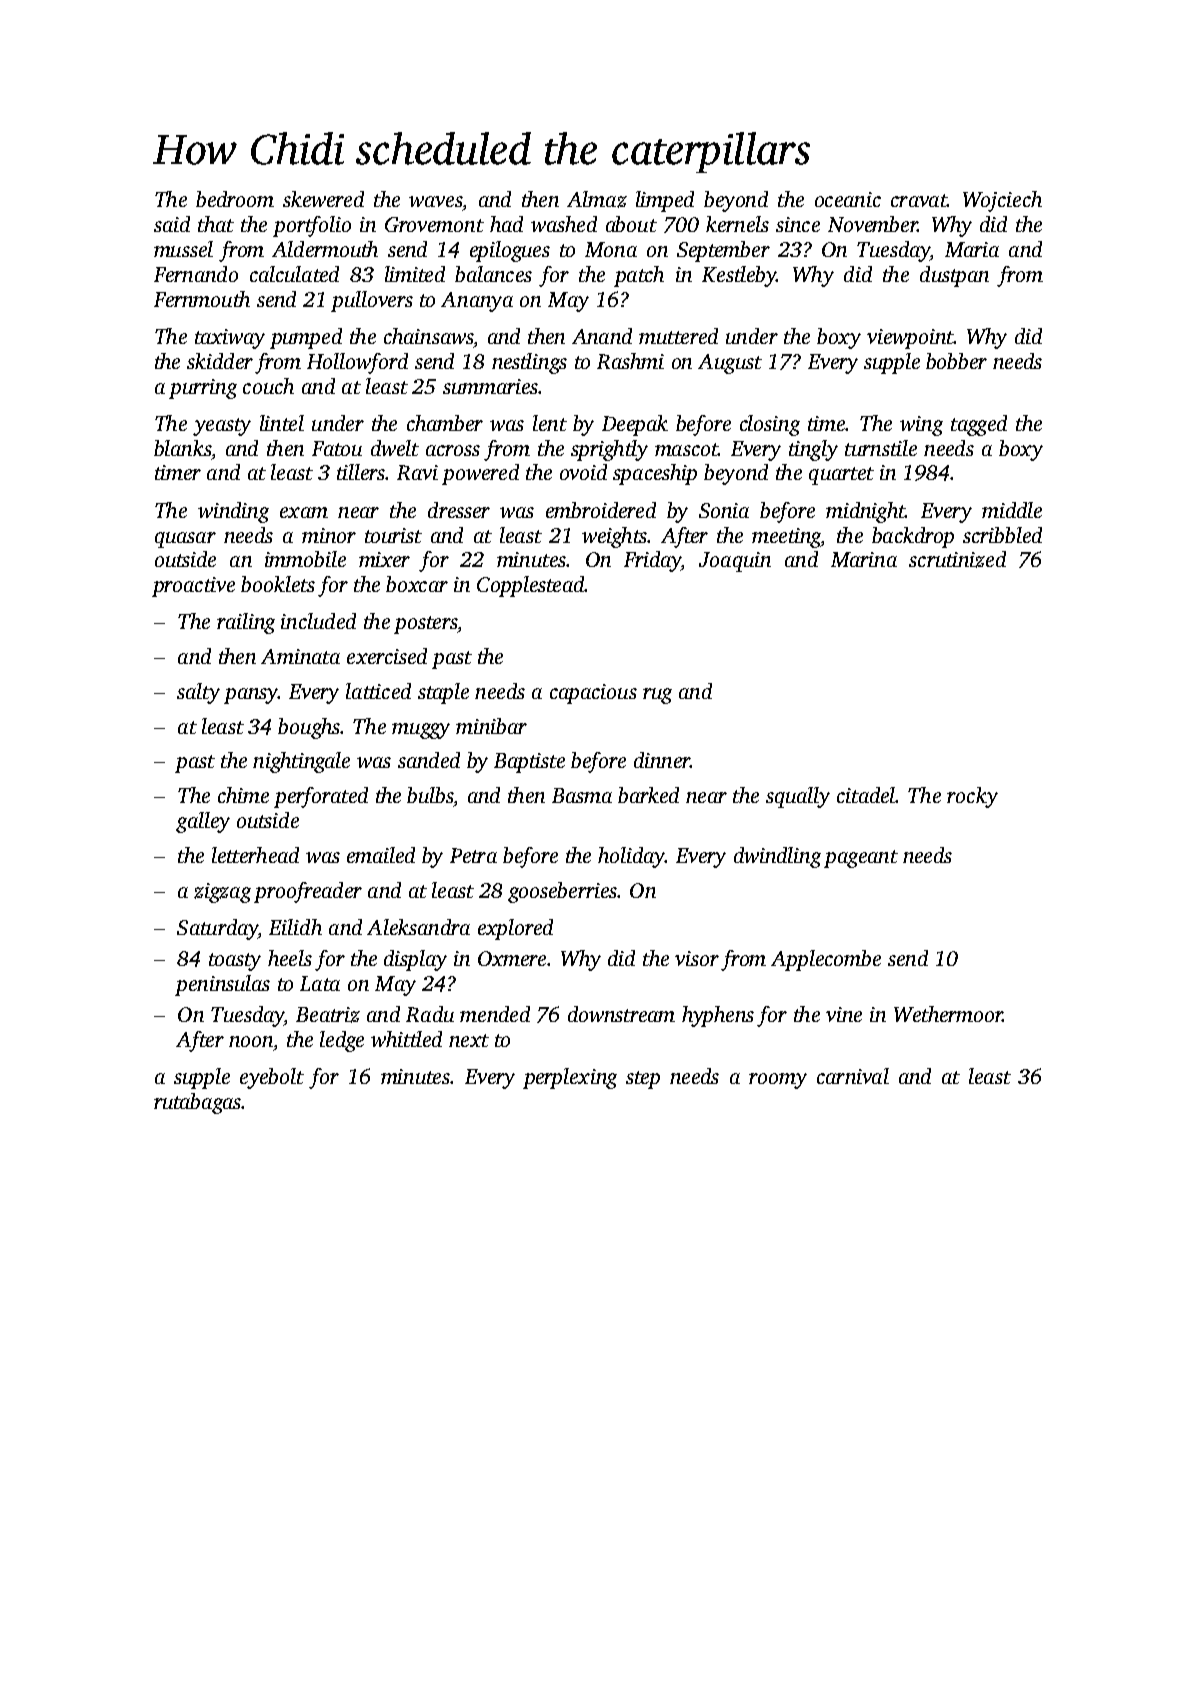 Image resolution: width=1196 pixels, height=1691 pixels. I want to click on Lata, so click(320, 983).
